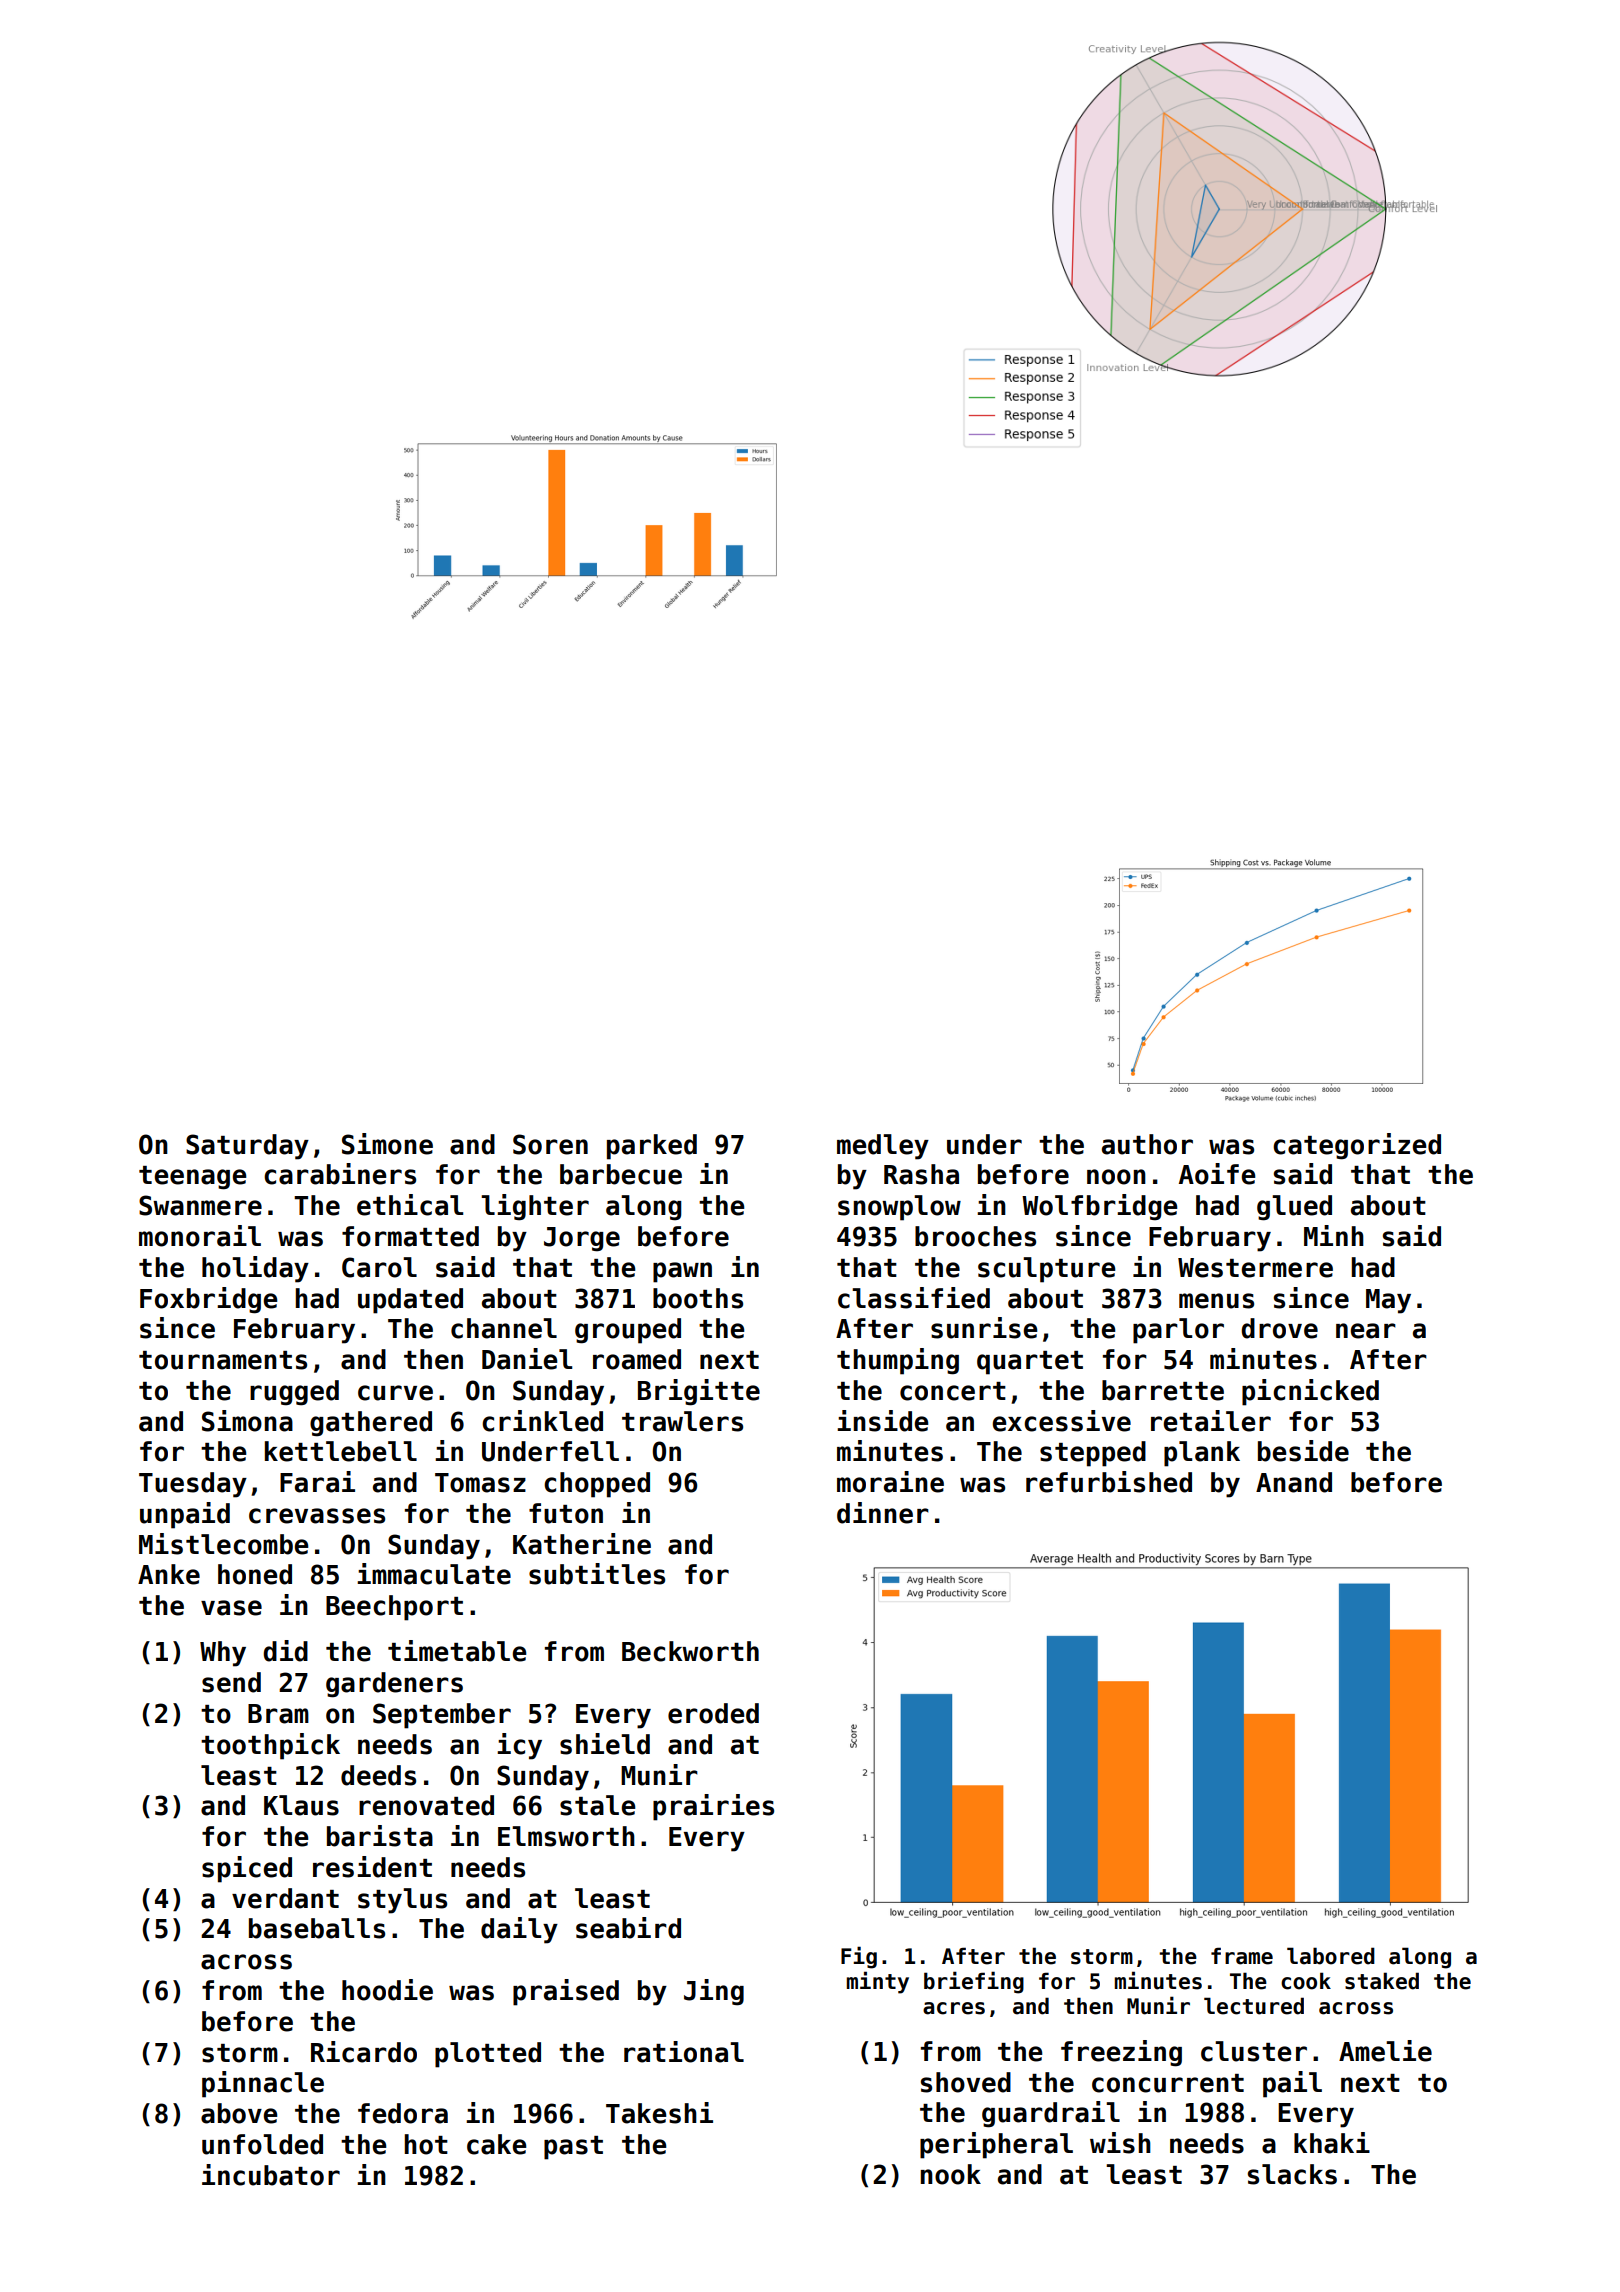 This screenshot has width=1620, height=2292. Describe the element at coordinates (402, 1901) in the screenshot. I see `stylus` at that location.
